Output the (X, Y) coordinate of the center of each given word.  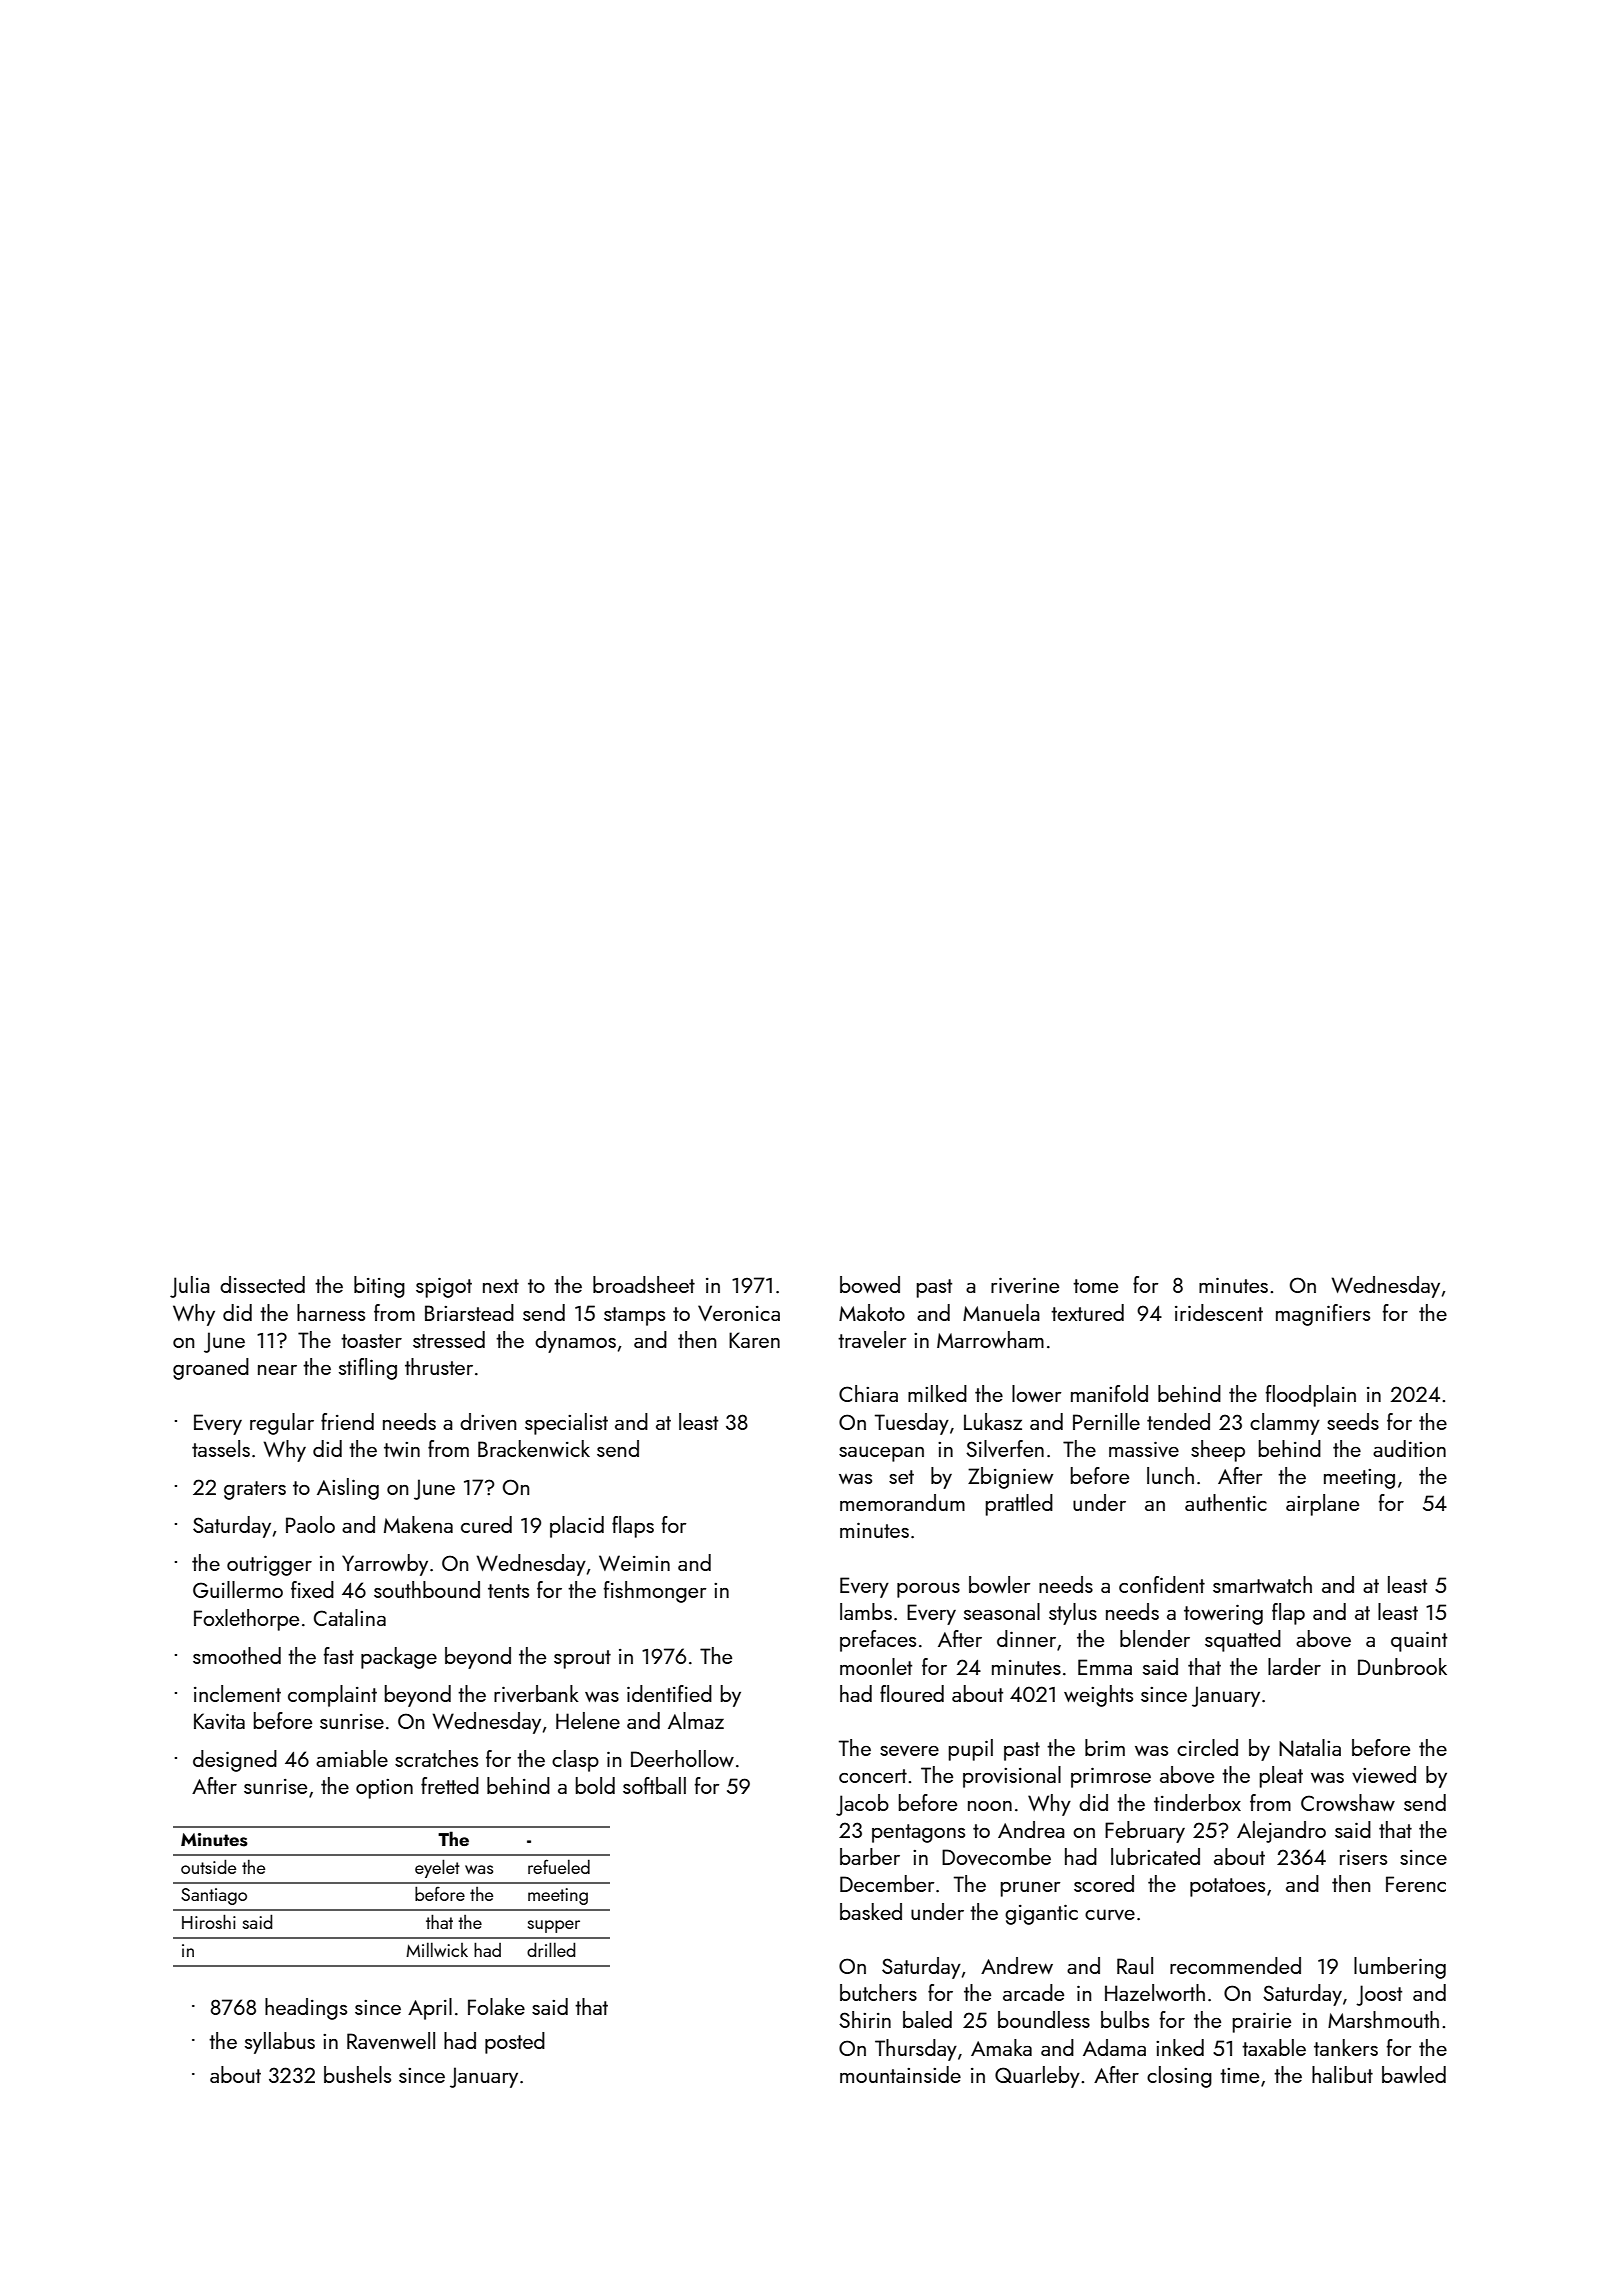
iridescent (1219, 1312)
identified (669, 1693)
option (384, 1789)
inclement (237, 1693)
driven (488, 1421)
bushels (357, 2074)
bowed (870, 1284)
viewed (1384, 1774)
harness (331, 1312)
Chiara (868, 1393)
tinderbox (1197, 1802)
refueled (559, 1866)
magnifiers (1323, 1315)
